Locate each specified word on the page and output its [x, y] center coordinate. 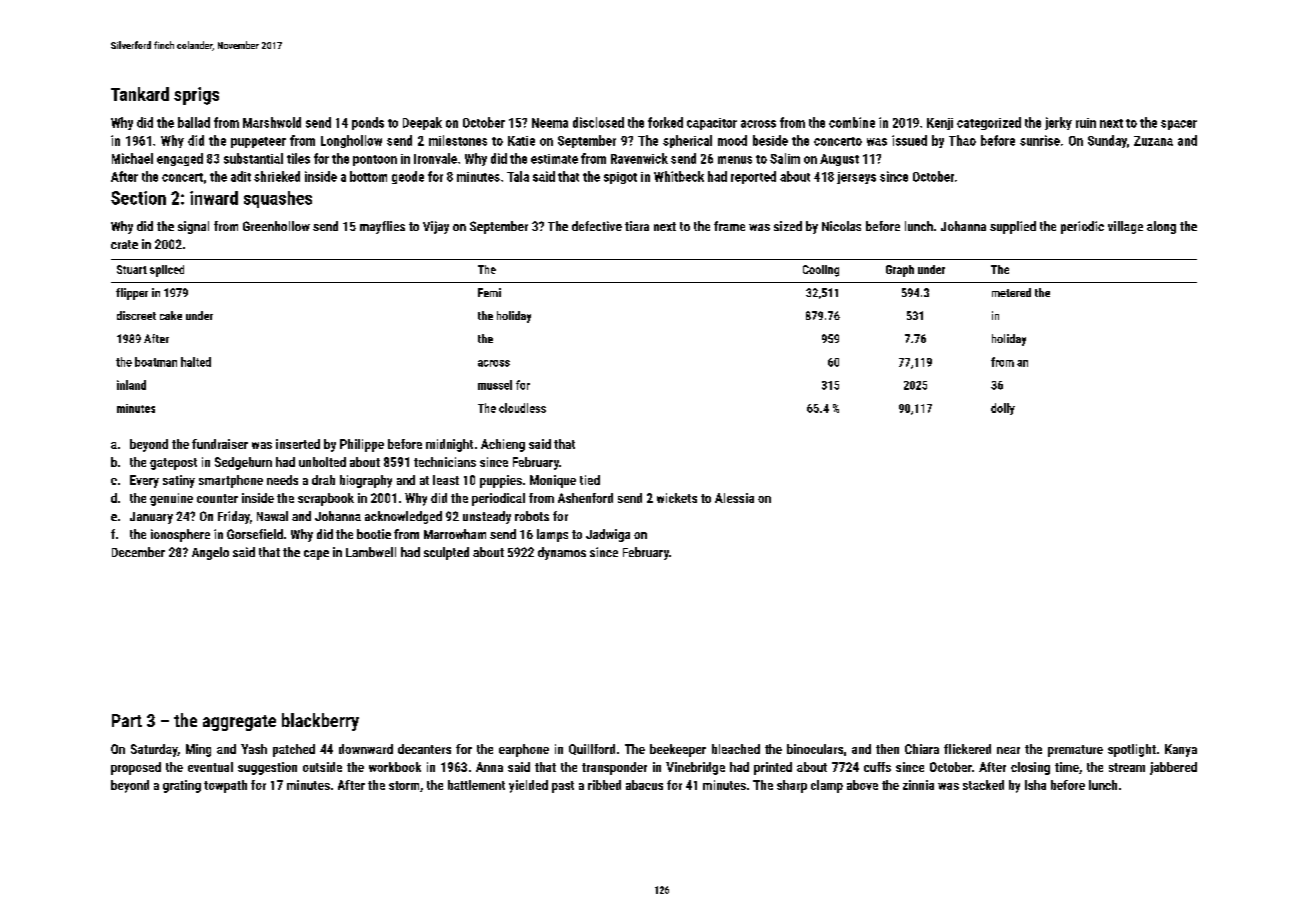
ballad [194, 122]
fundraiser [220, 444]
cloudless [522, 408]
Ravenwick [639, 158]
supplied [1013, 227]
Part [127, 720]
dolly [1003, 409]
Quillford [592, 749]
